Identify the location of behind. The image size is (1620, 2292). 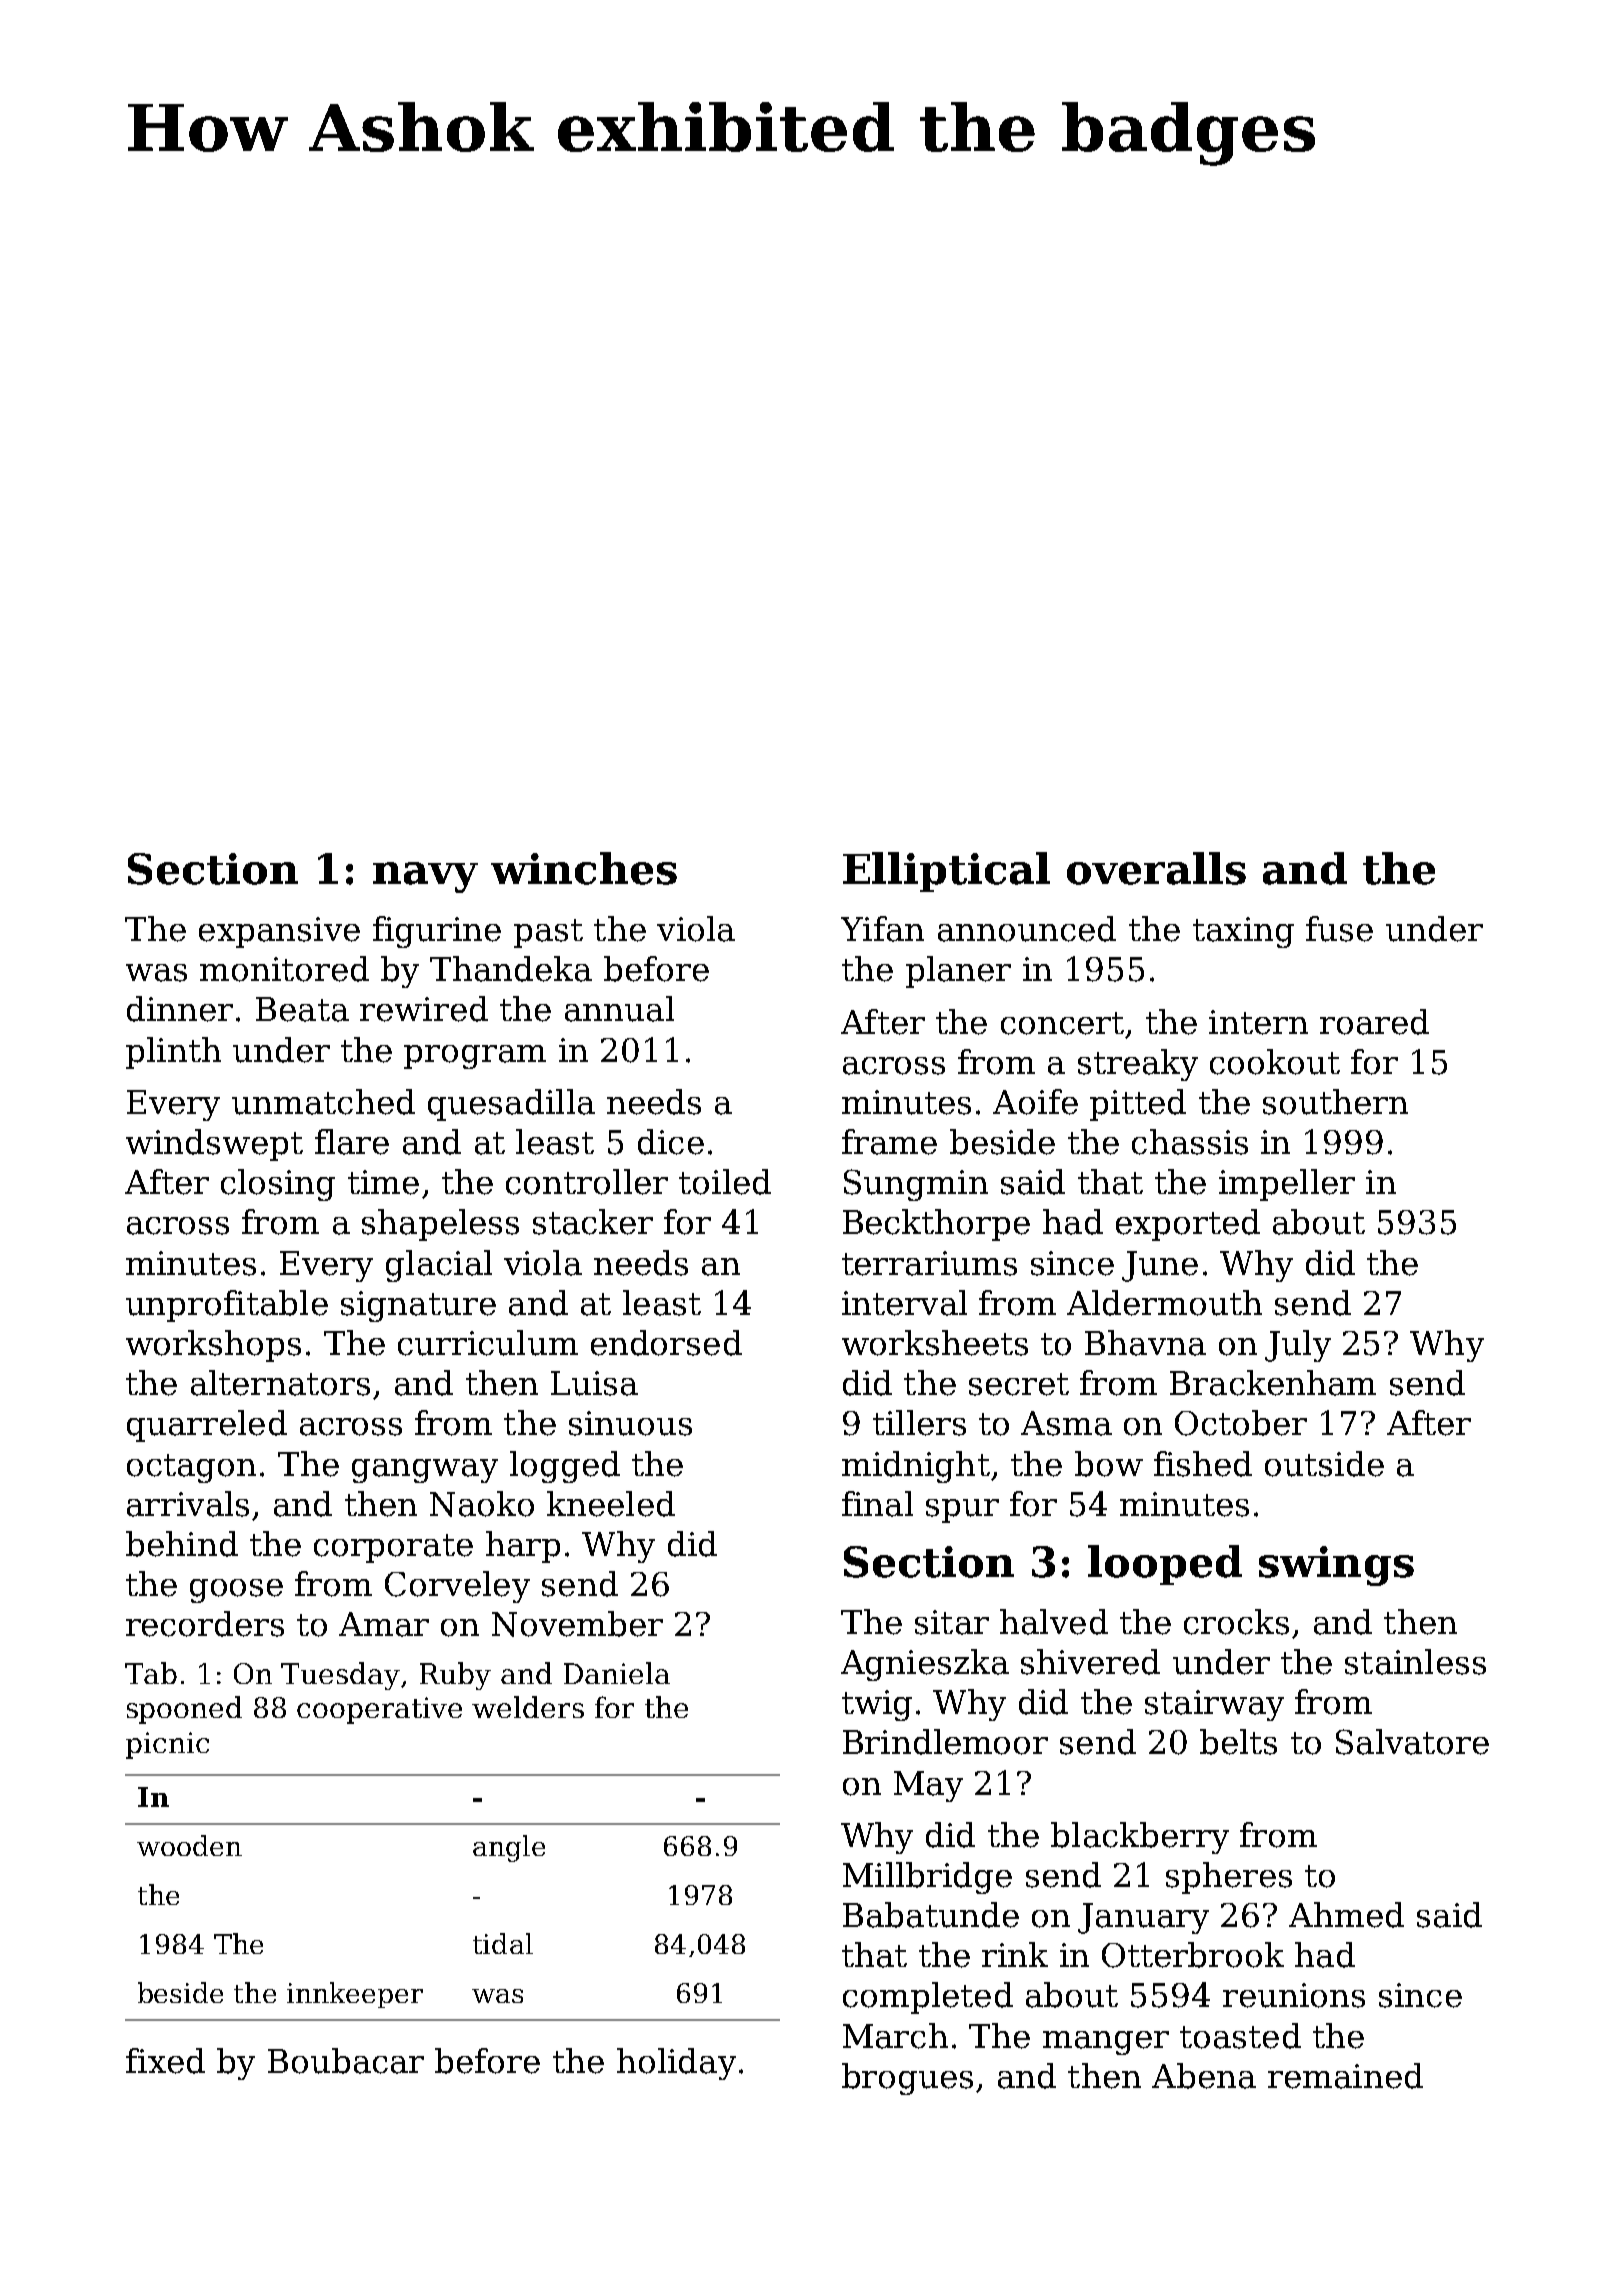
(182, 1544).
